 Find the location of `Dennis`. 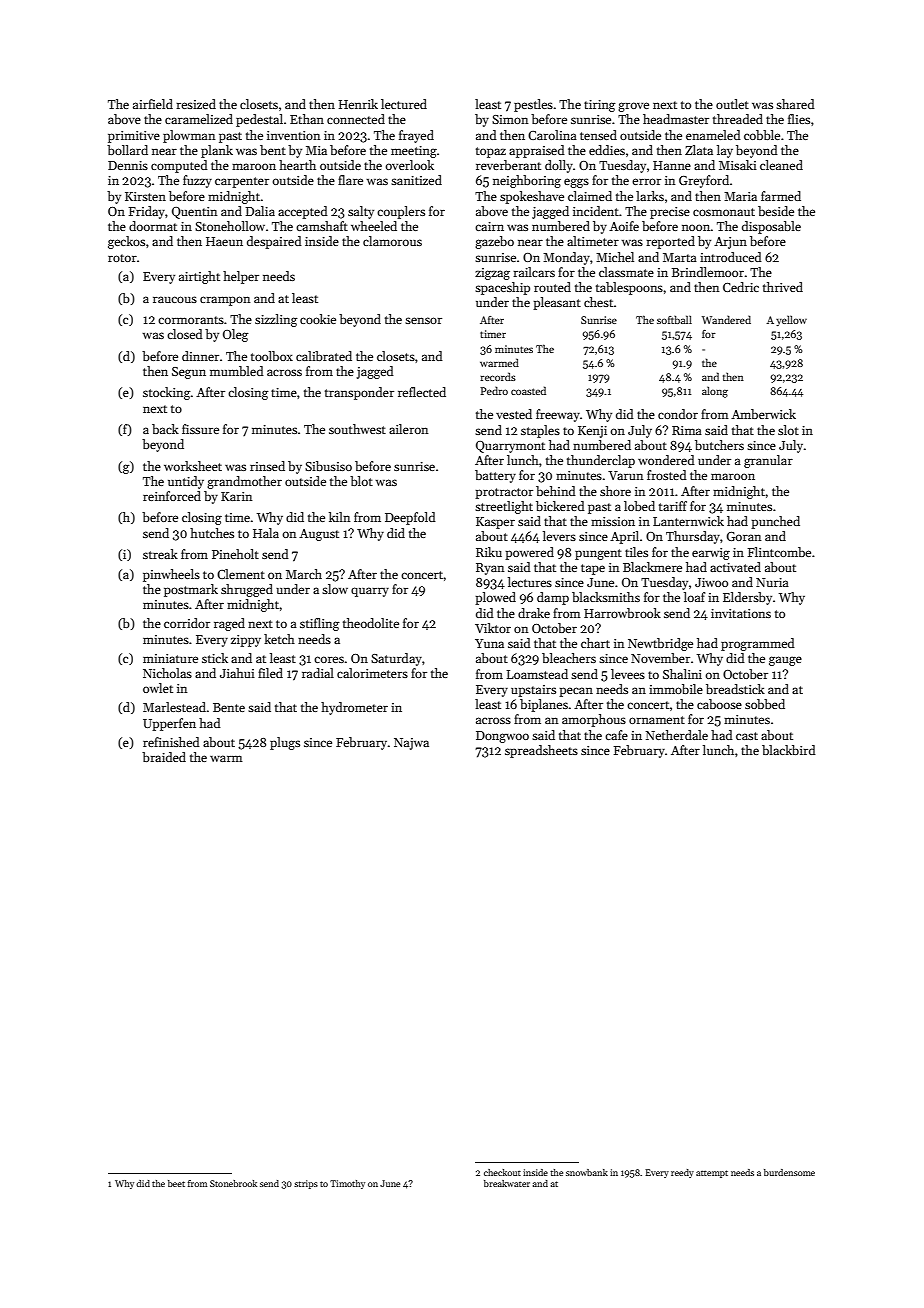

Dennis is located at coordinates (128, 165).
